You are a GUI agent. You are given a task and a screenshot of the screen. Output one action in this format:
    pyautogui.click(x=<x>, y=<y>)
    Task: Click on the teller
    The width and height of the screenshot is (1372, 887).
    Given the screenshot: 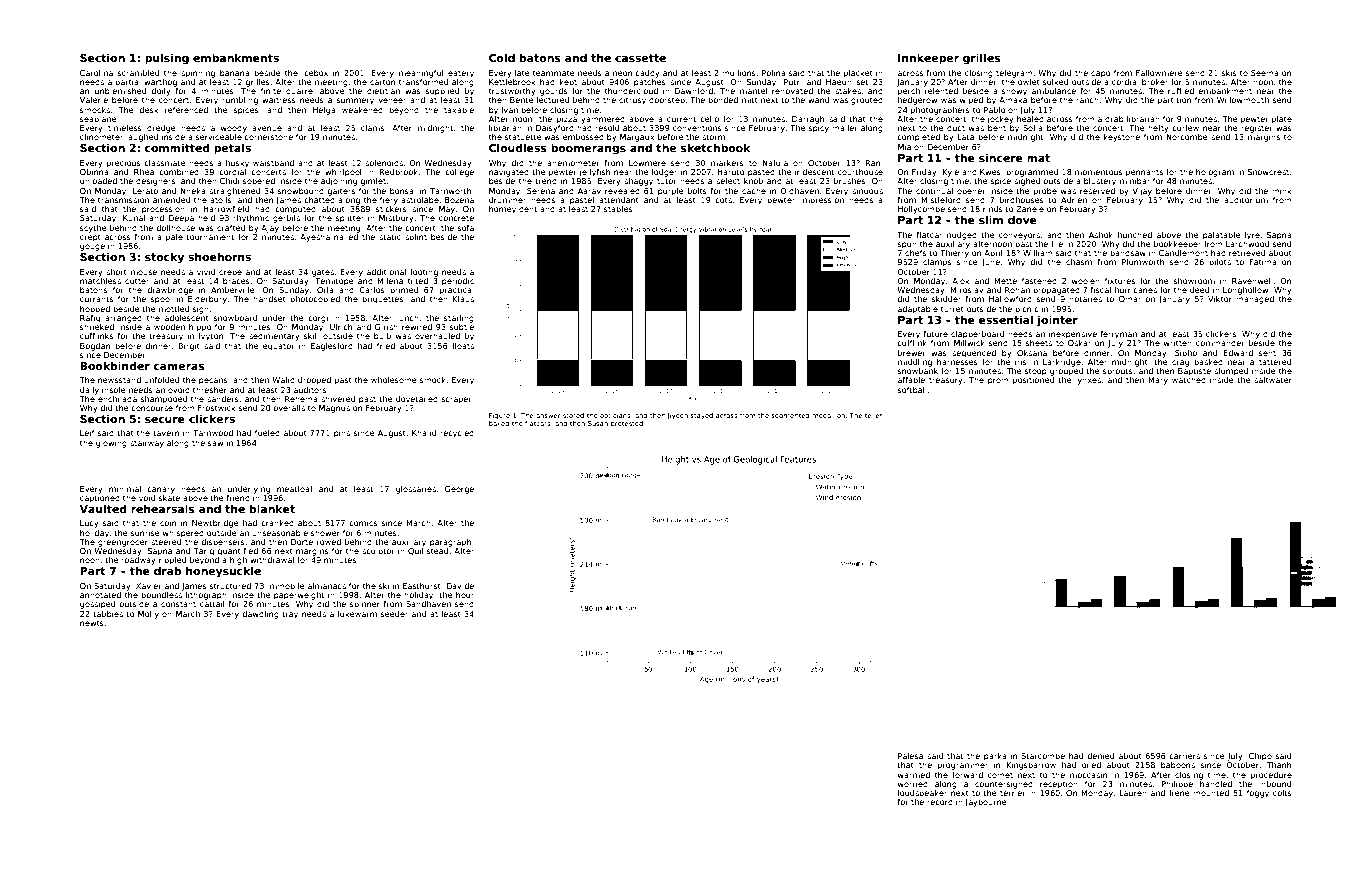 What is the action you would take?
    pyautogui.click(x=873, y=415)
